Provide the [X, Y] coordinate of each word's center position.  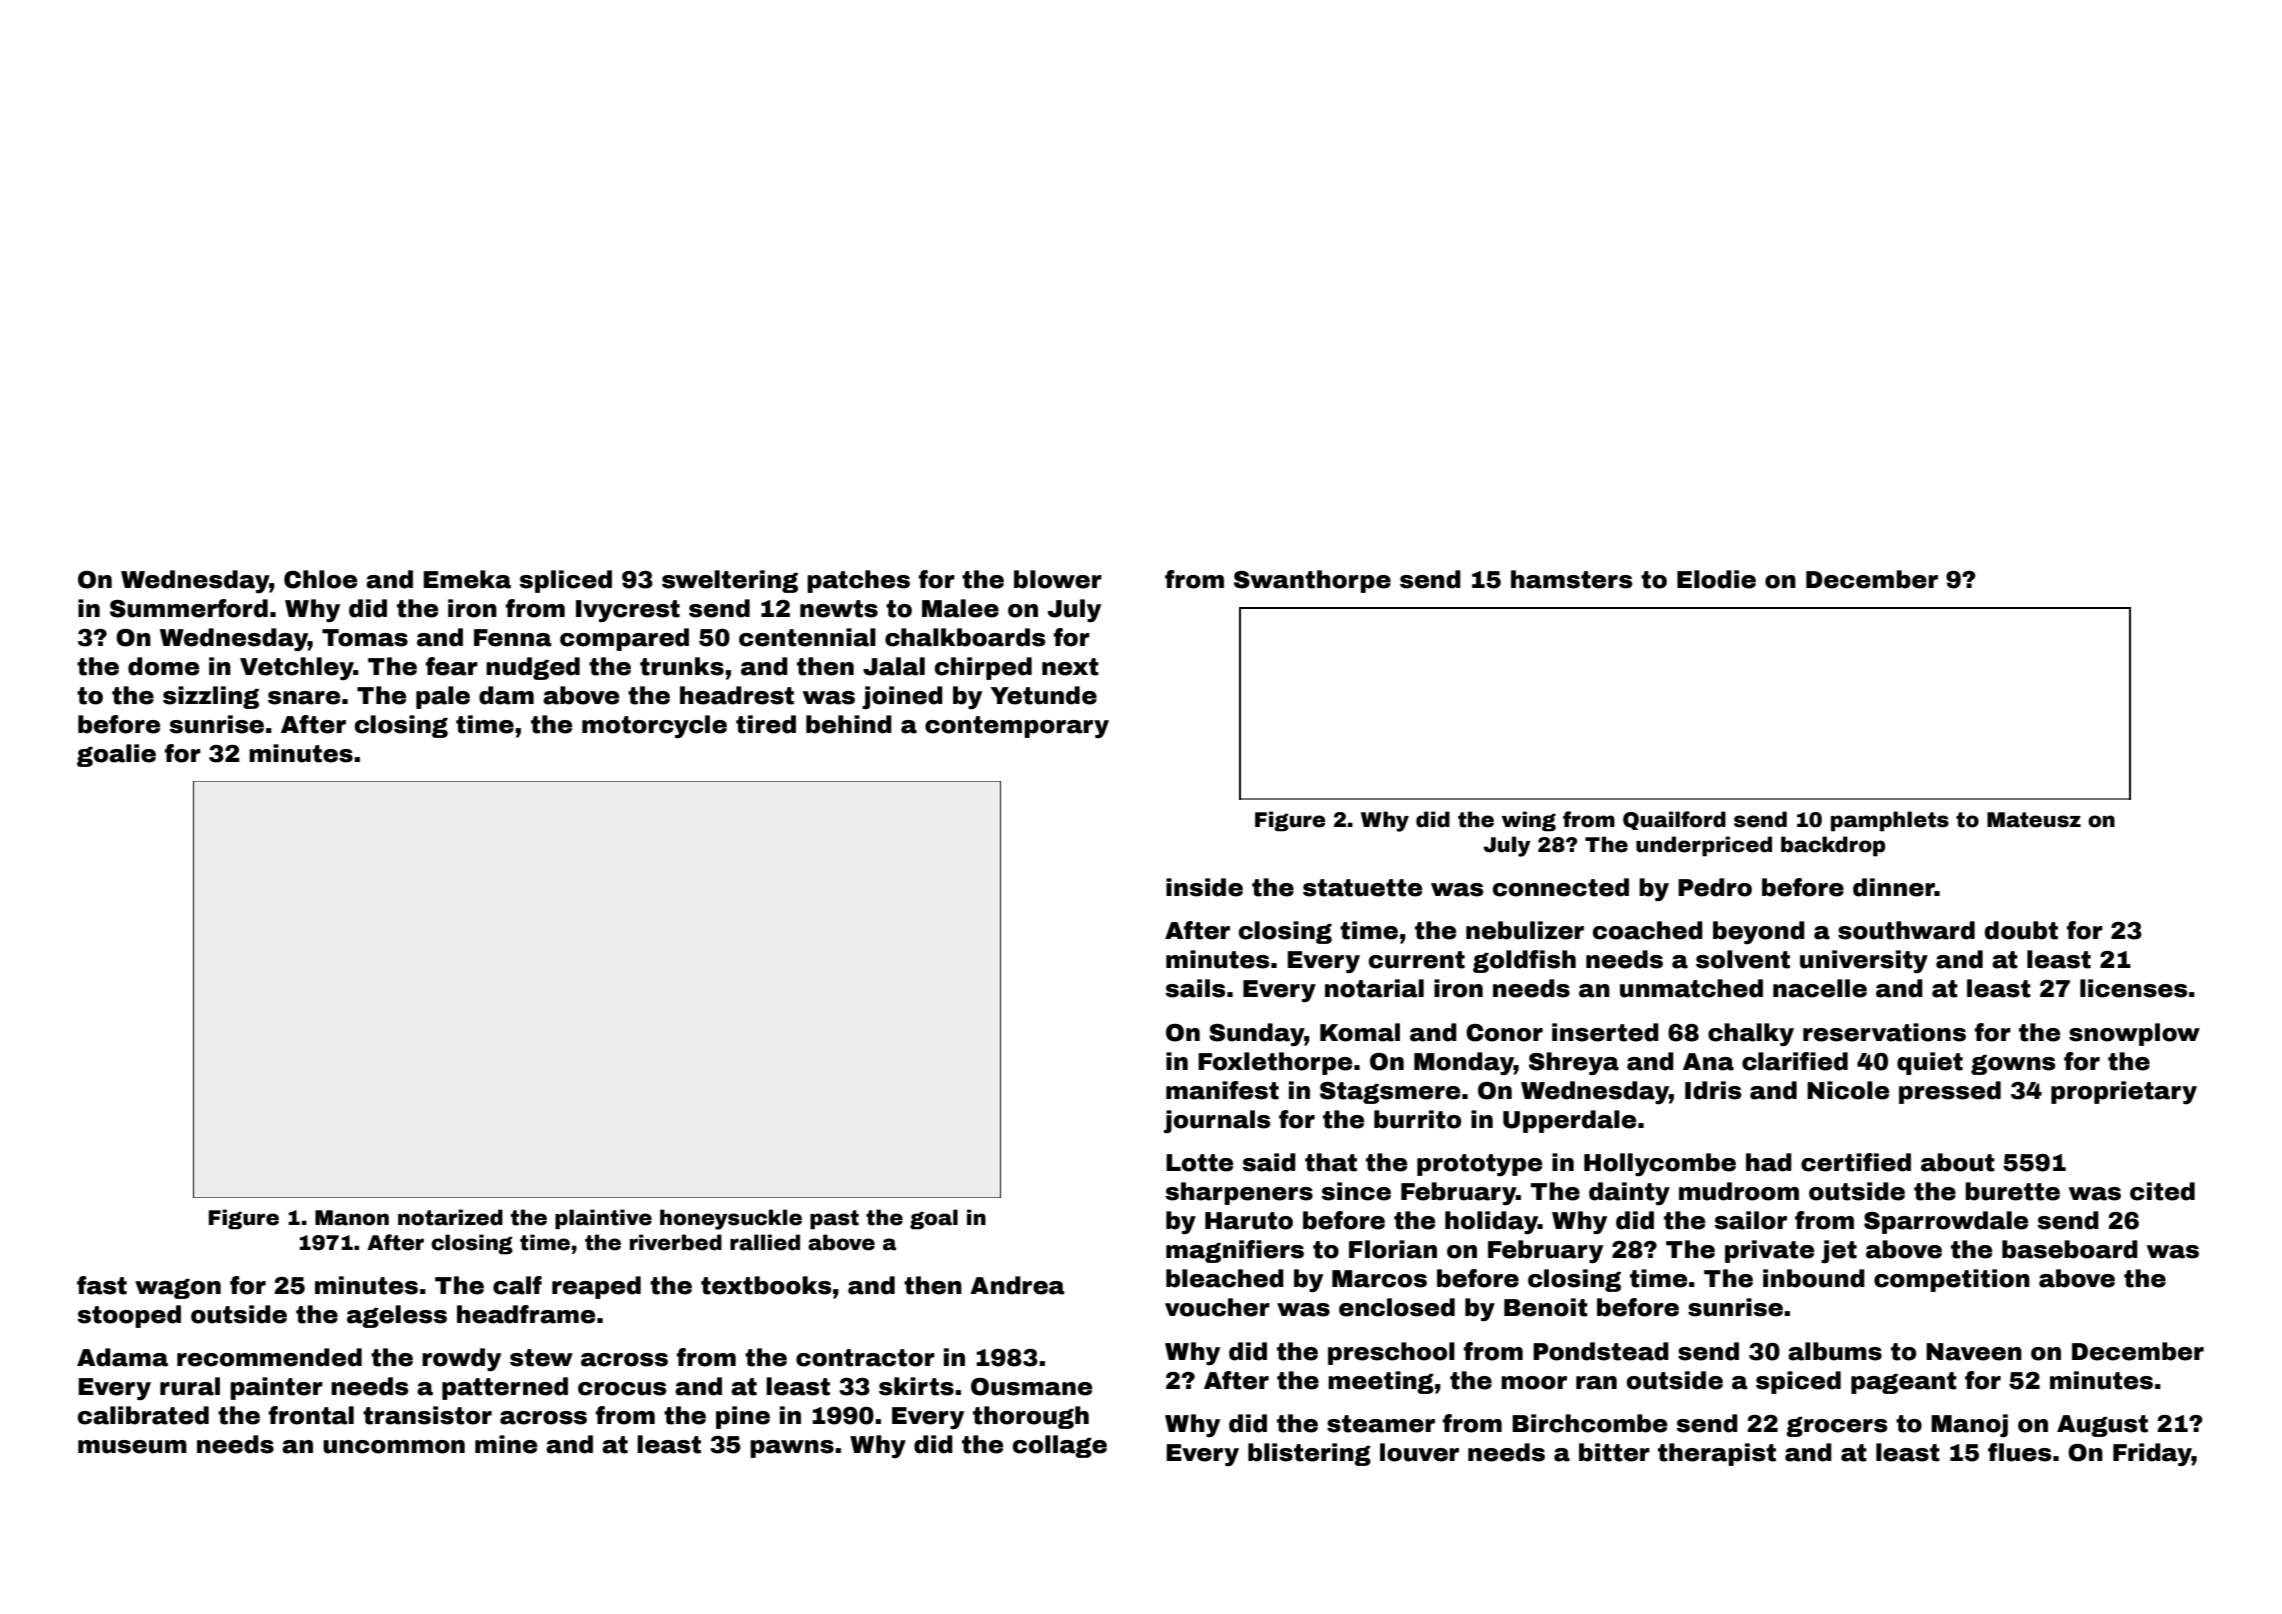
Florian [1393, 1249]
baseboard [2070, 1249]
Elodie [1716, 579]
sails [1195, 988]
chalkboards [965, 637]
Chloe [320, 579]
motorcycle [654, 726]
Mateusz [2034, 820]
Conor [1504, 1033]
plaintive [603, 1219]
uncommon [394, 1447]
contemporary [1017, 727]
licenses [2133, 988]
